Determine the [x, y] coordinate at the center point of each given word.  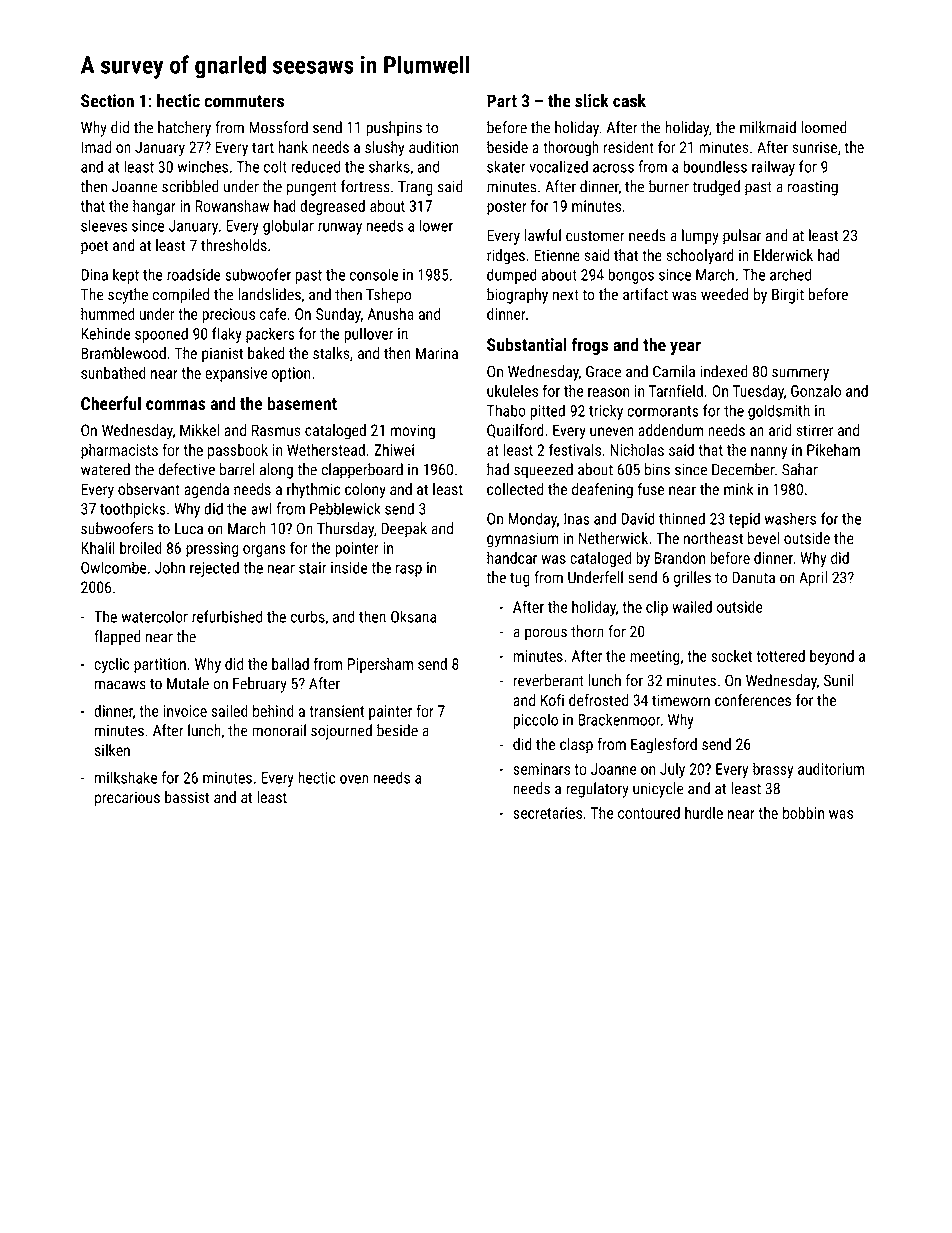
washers [790, 518]
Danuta [753, 578]
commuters [244, 101]
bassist [187, 797]
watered [105, 469]
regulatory [598, 790]
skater [506, 166]
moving [413, 432]
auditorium [831, 769]
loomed [824, 127]
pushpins [394, 129]
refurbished [227, 616]
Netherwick [613, 538]
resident [629, 147]
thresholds [234, 245]
